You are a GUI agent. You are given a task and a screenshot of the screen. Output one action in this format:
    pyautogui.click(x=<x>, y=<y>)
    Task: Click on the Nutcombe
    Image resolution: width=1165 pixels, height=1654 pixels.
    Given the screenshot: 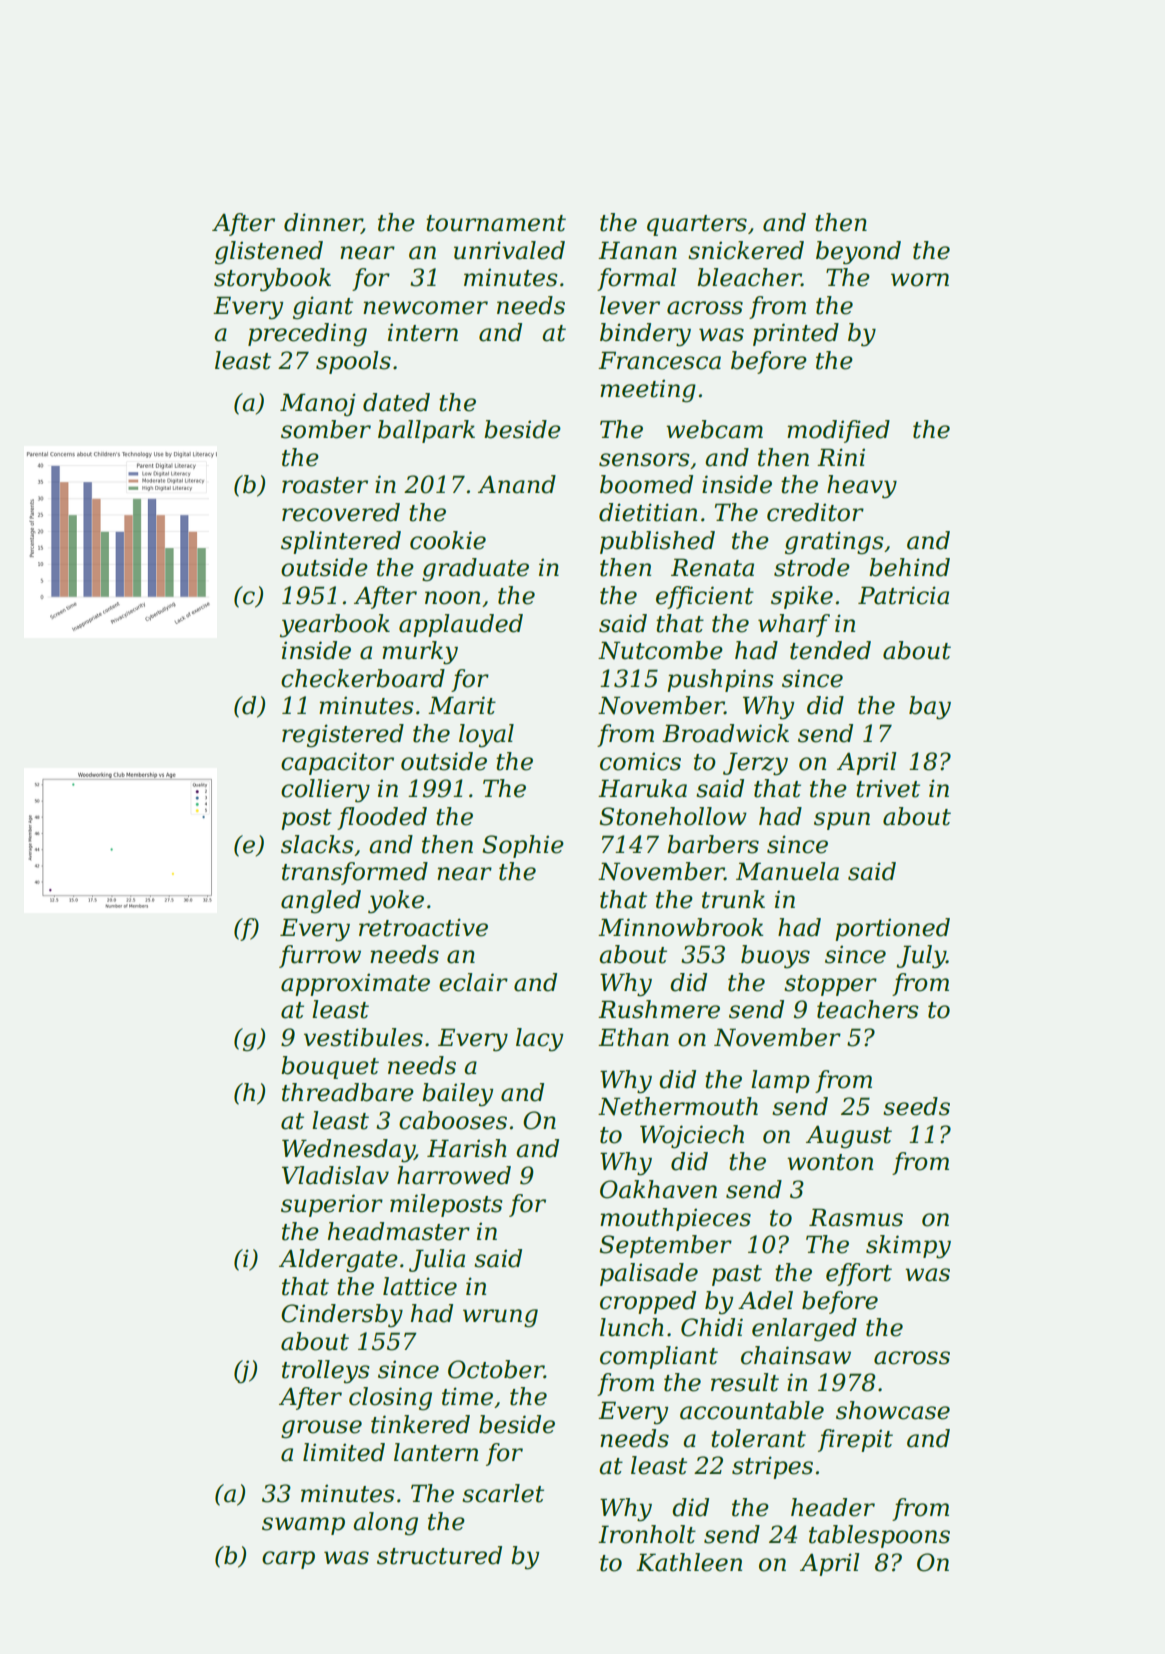 What is the action you would take?
    pyautogui.click(x=660, y=650)
